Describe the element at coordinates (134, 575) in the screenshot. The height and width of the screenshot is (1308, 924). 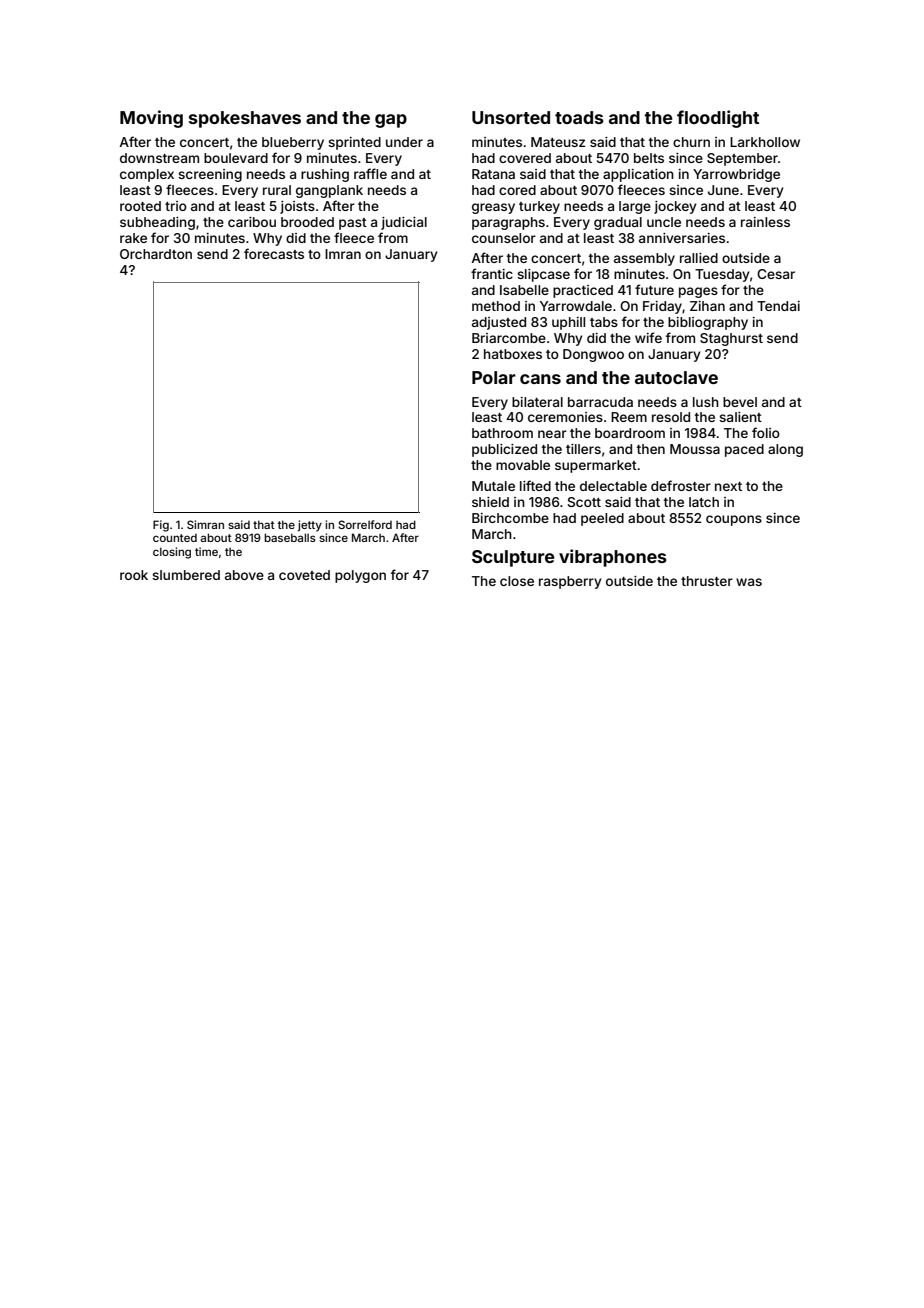
I see `rook` at that location.
